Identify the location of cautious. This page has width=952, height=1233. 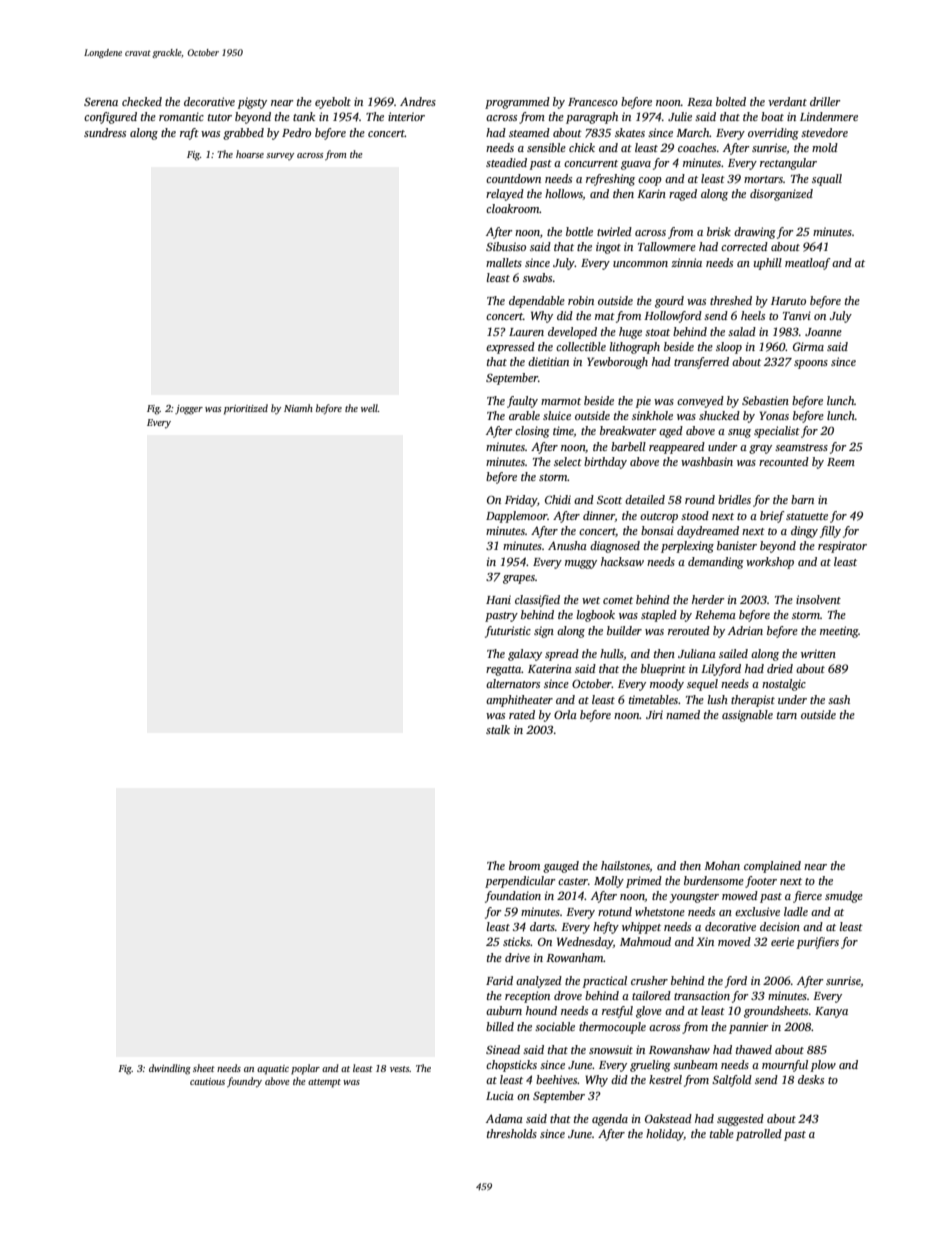
(207, 1081).
